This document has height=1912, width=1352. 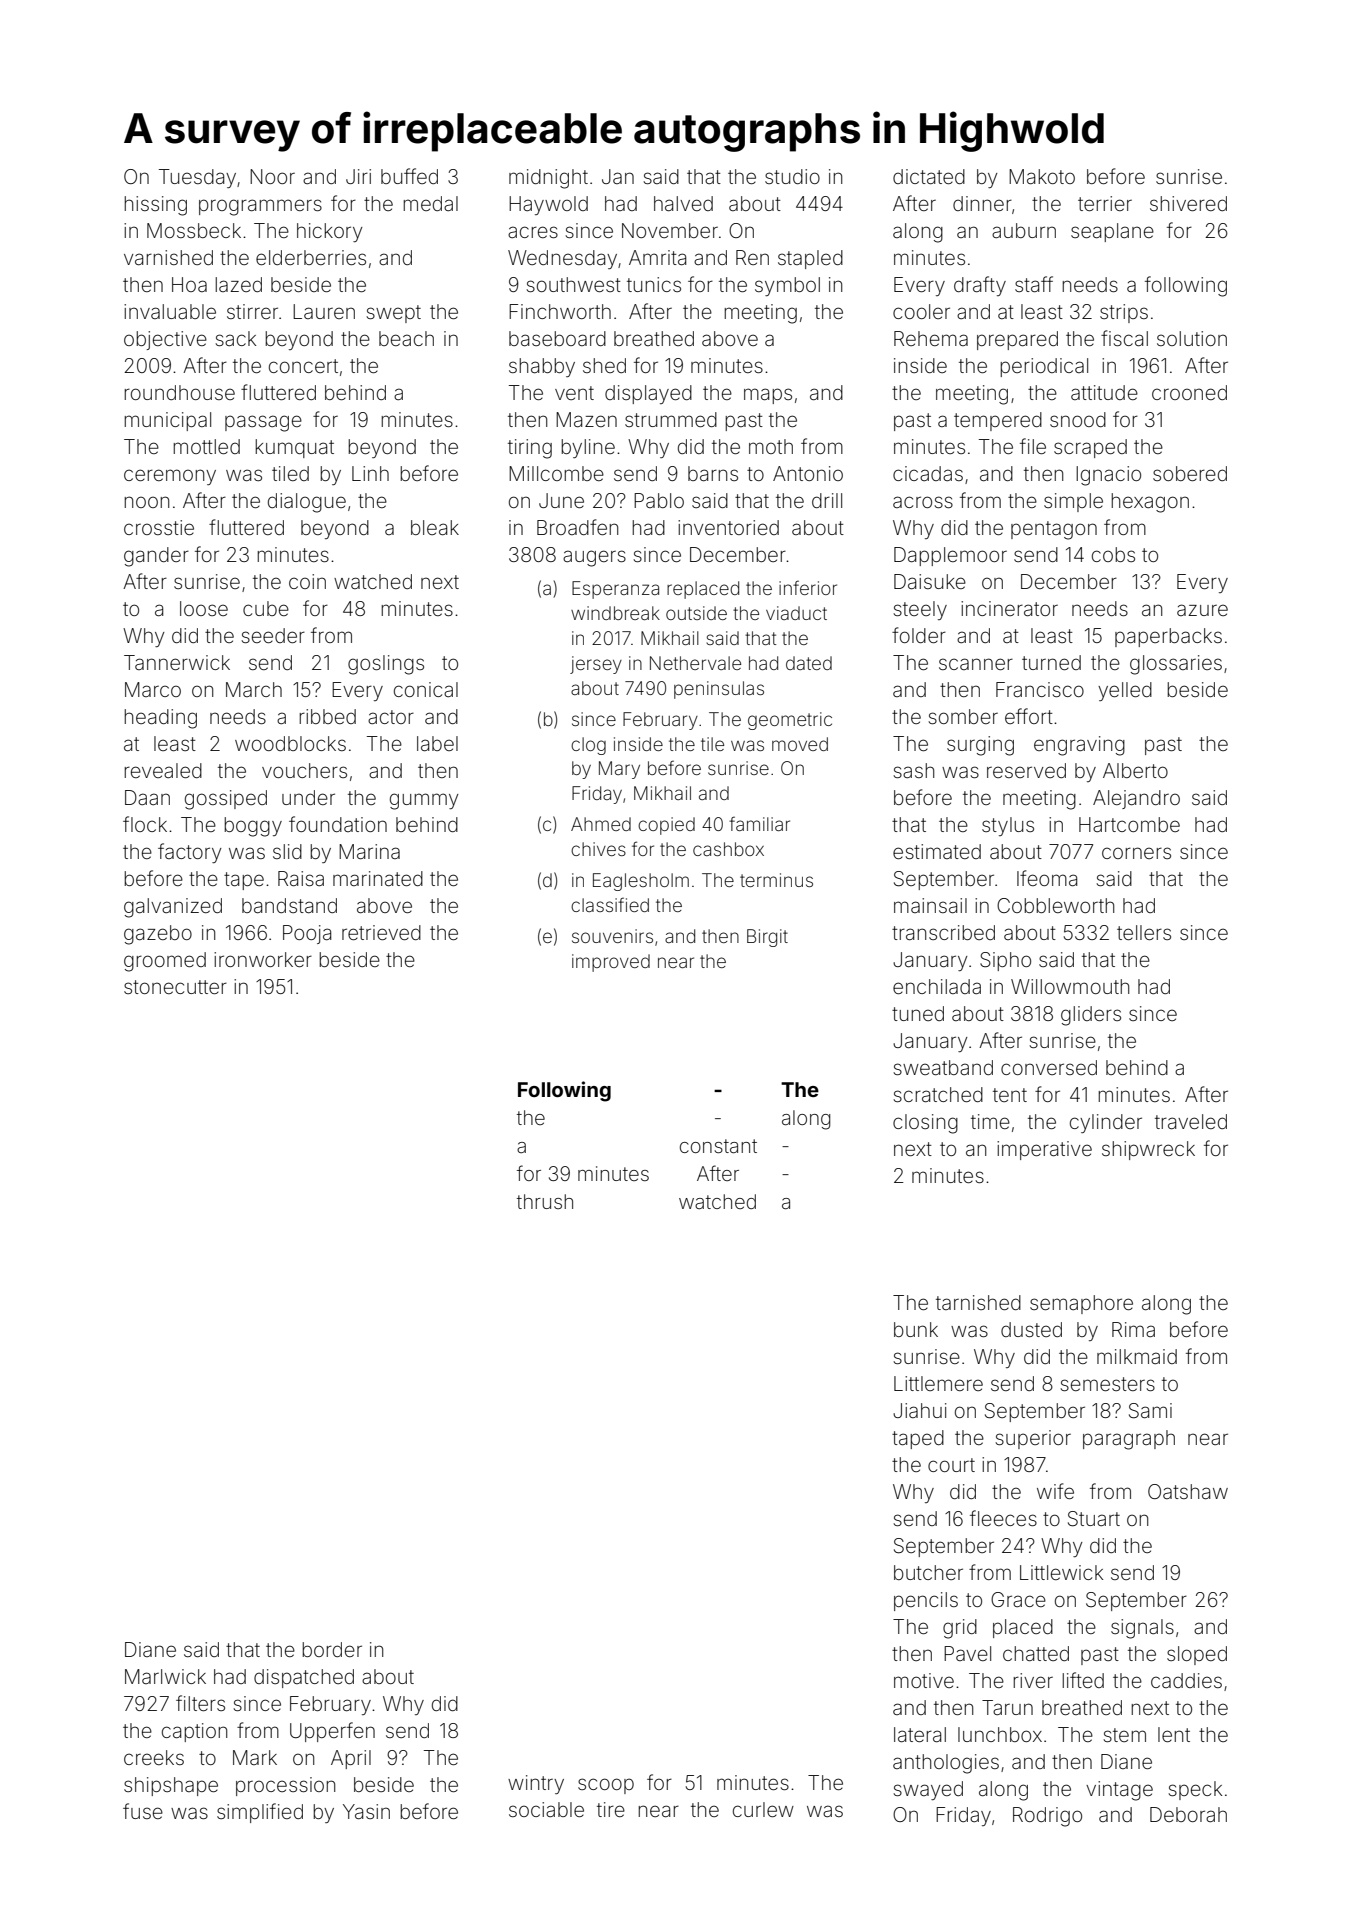 What do you see at coordinates (606, 1786) in the document?
I see `scoop` at bounding box center [606, 1786].
